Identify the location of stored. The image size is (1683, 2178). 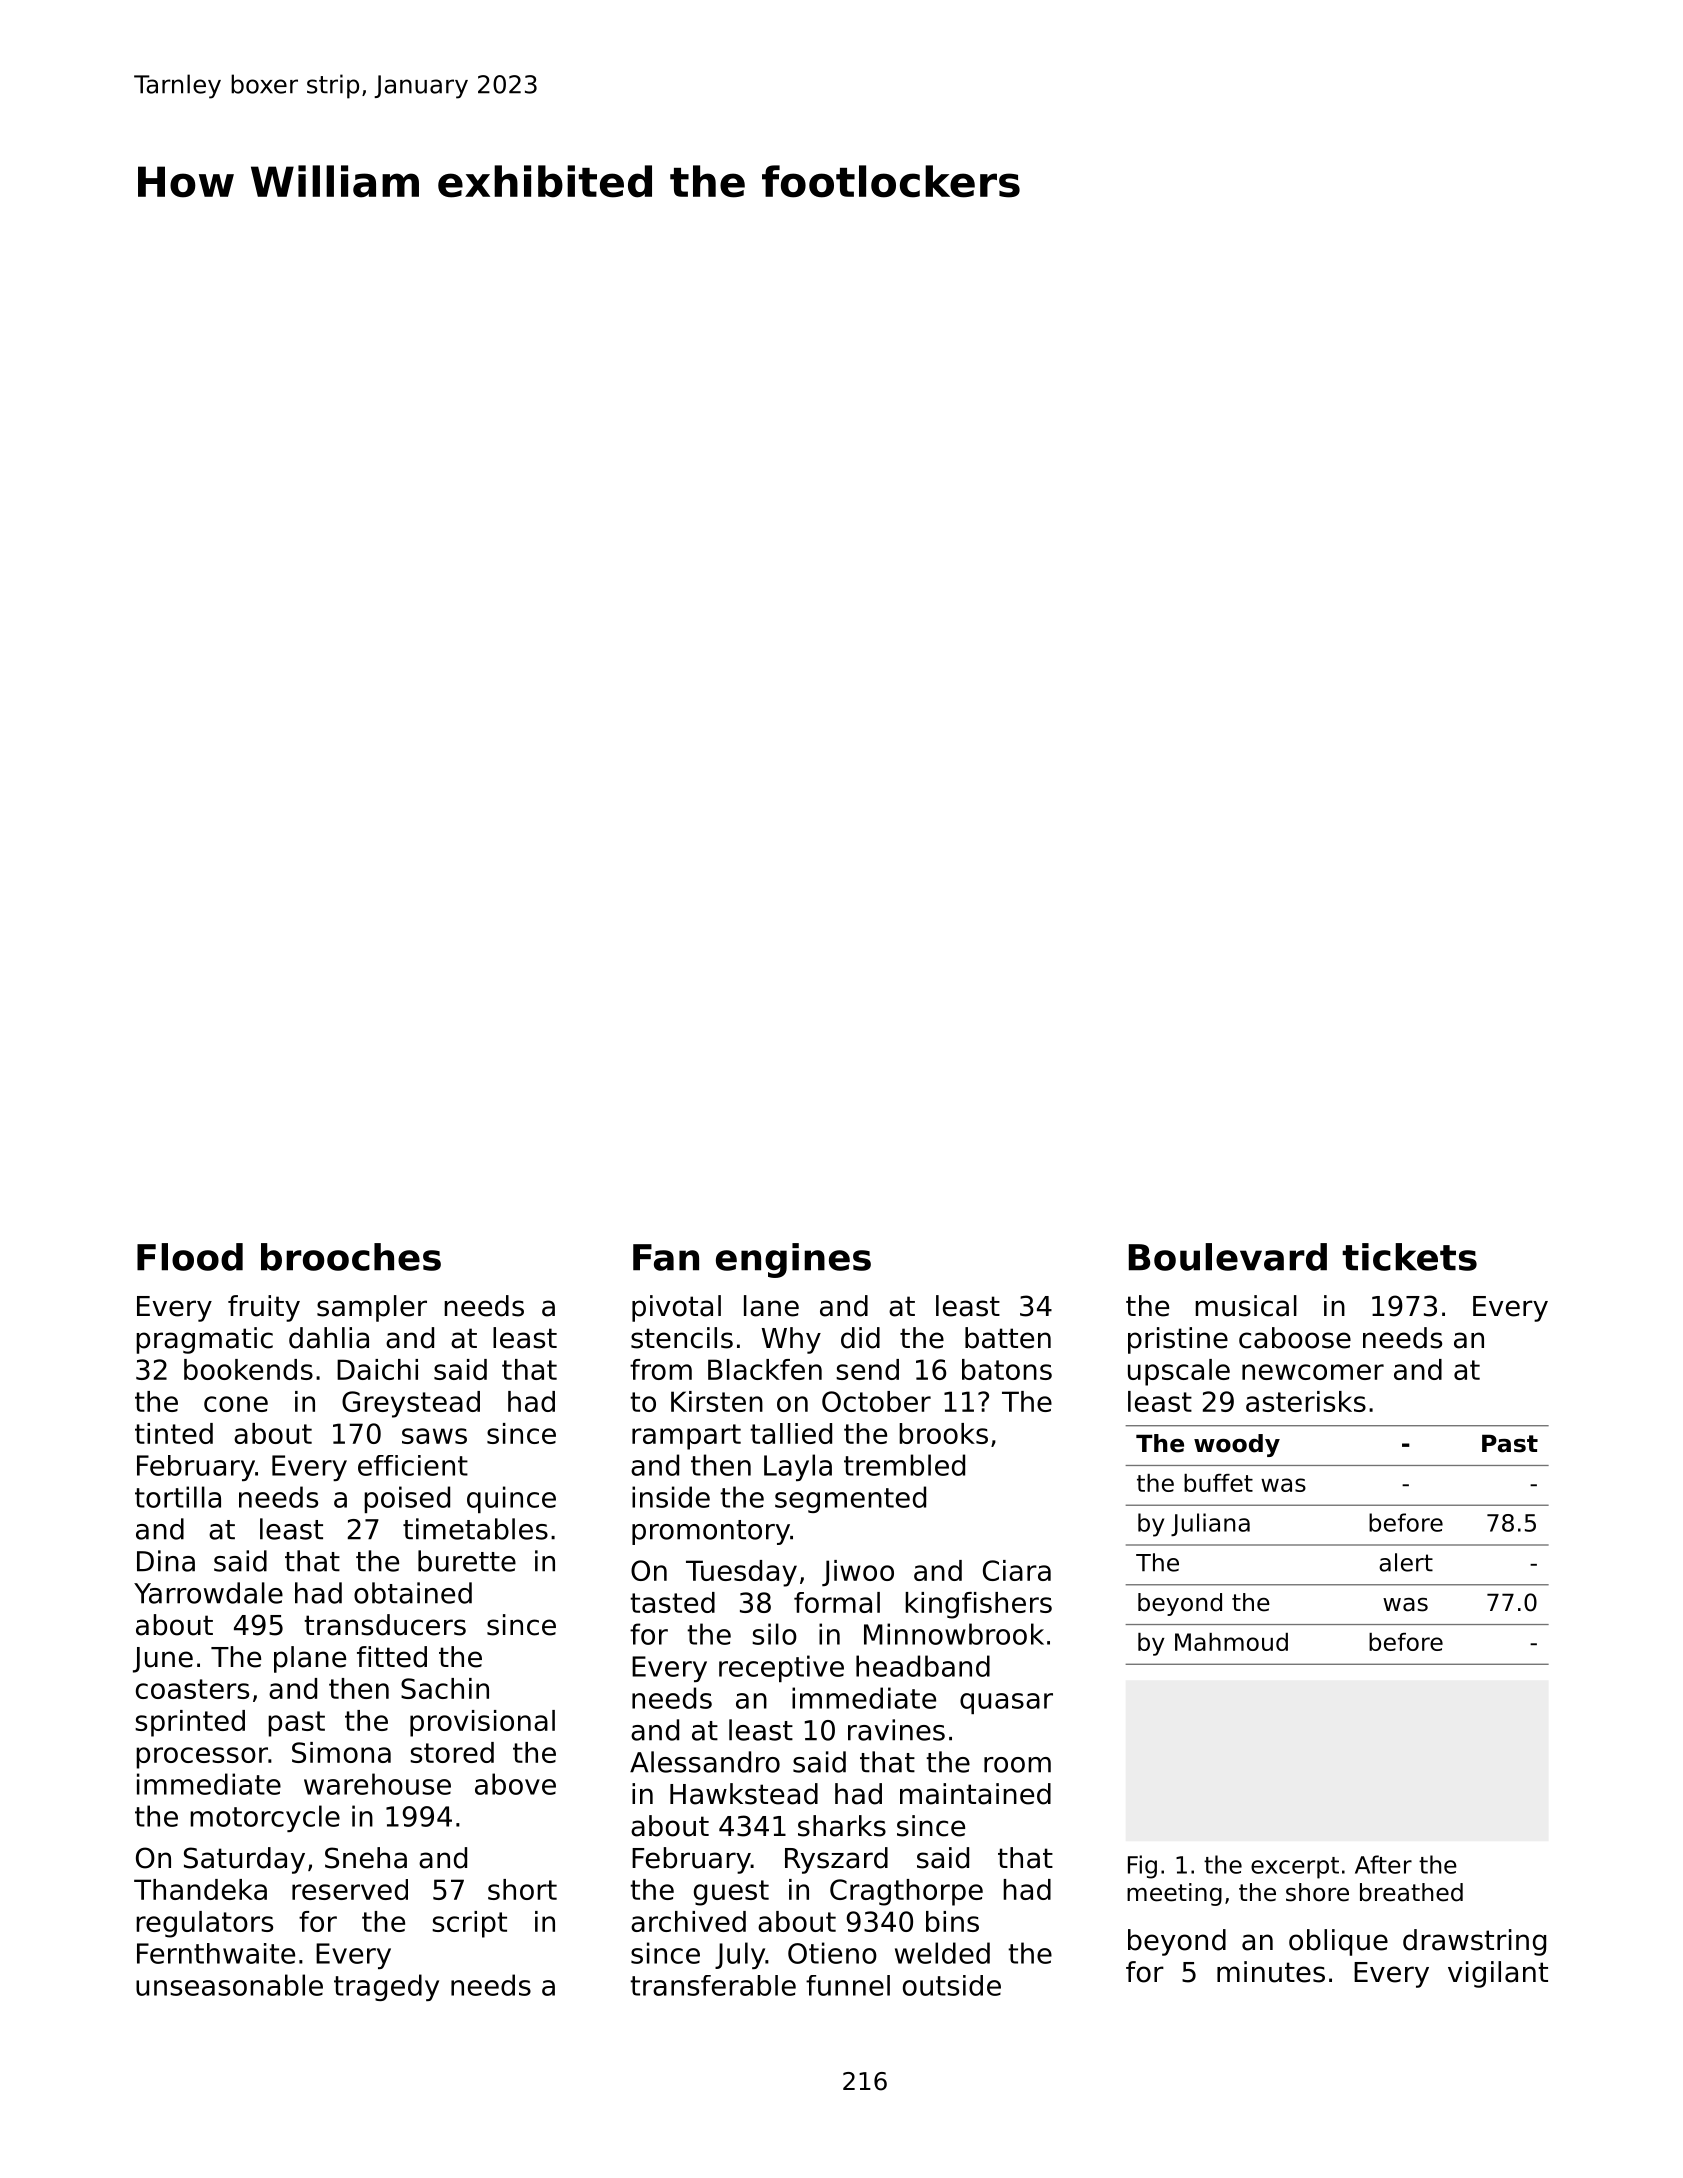
(452, 1752).
